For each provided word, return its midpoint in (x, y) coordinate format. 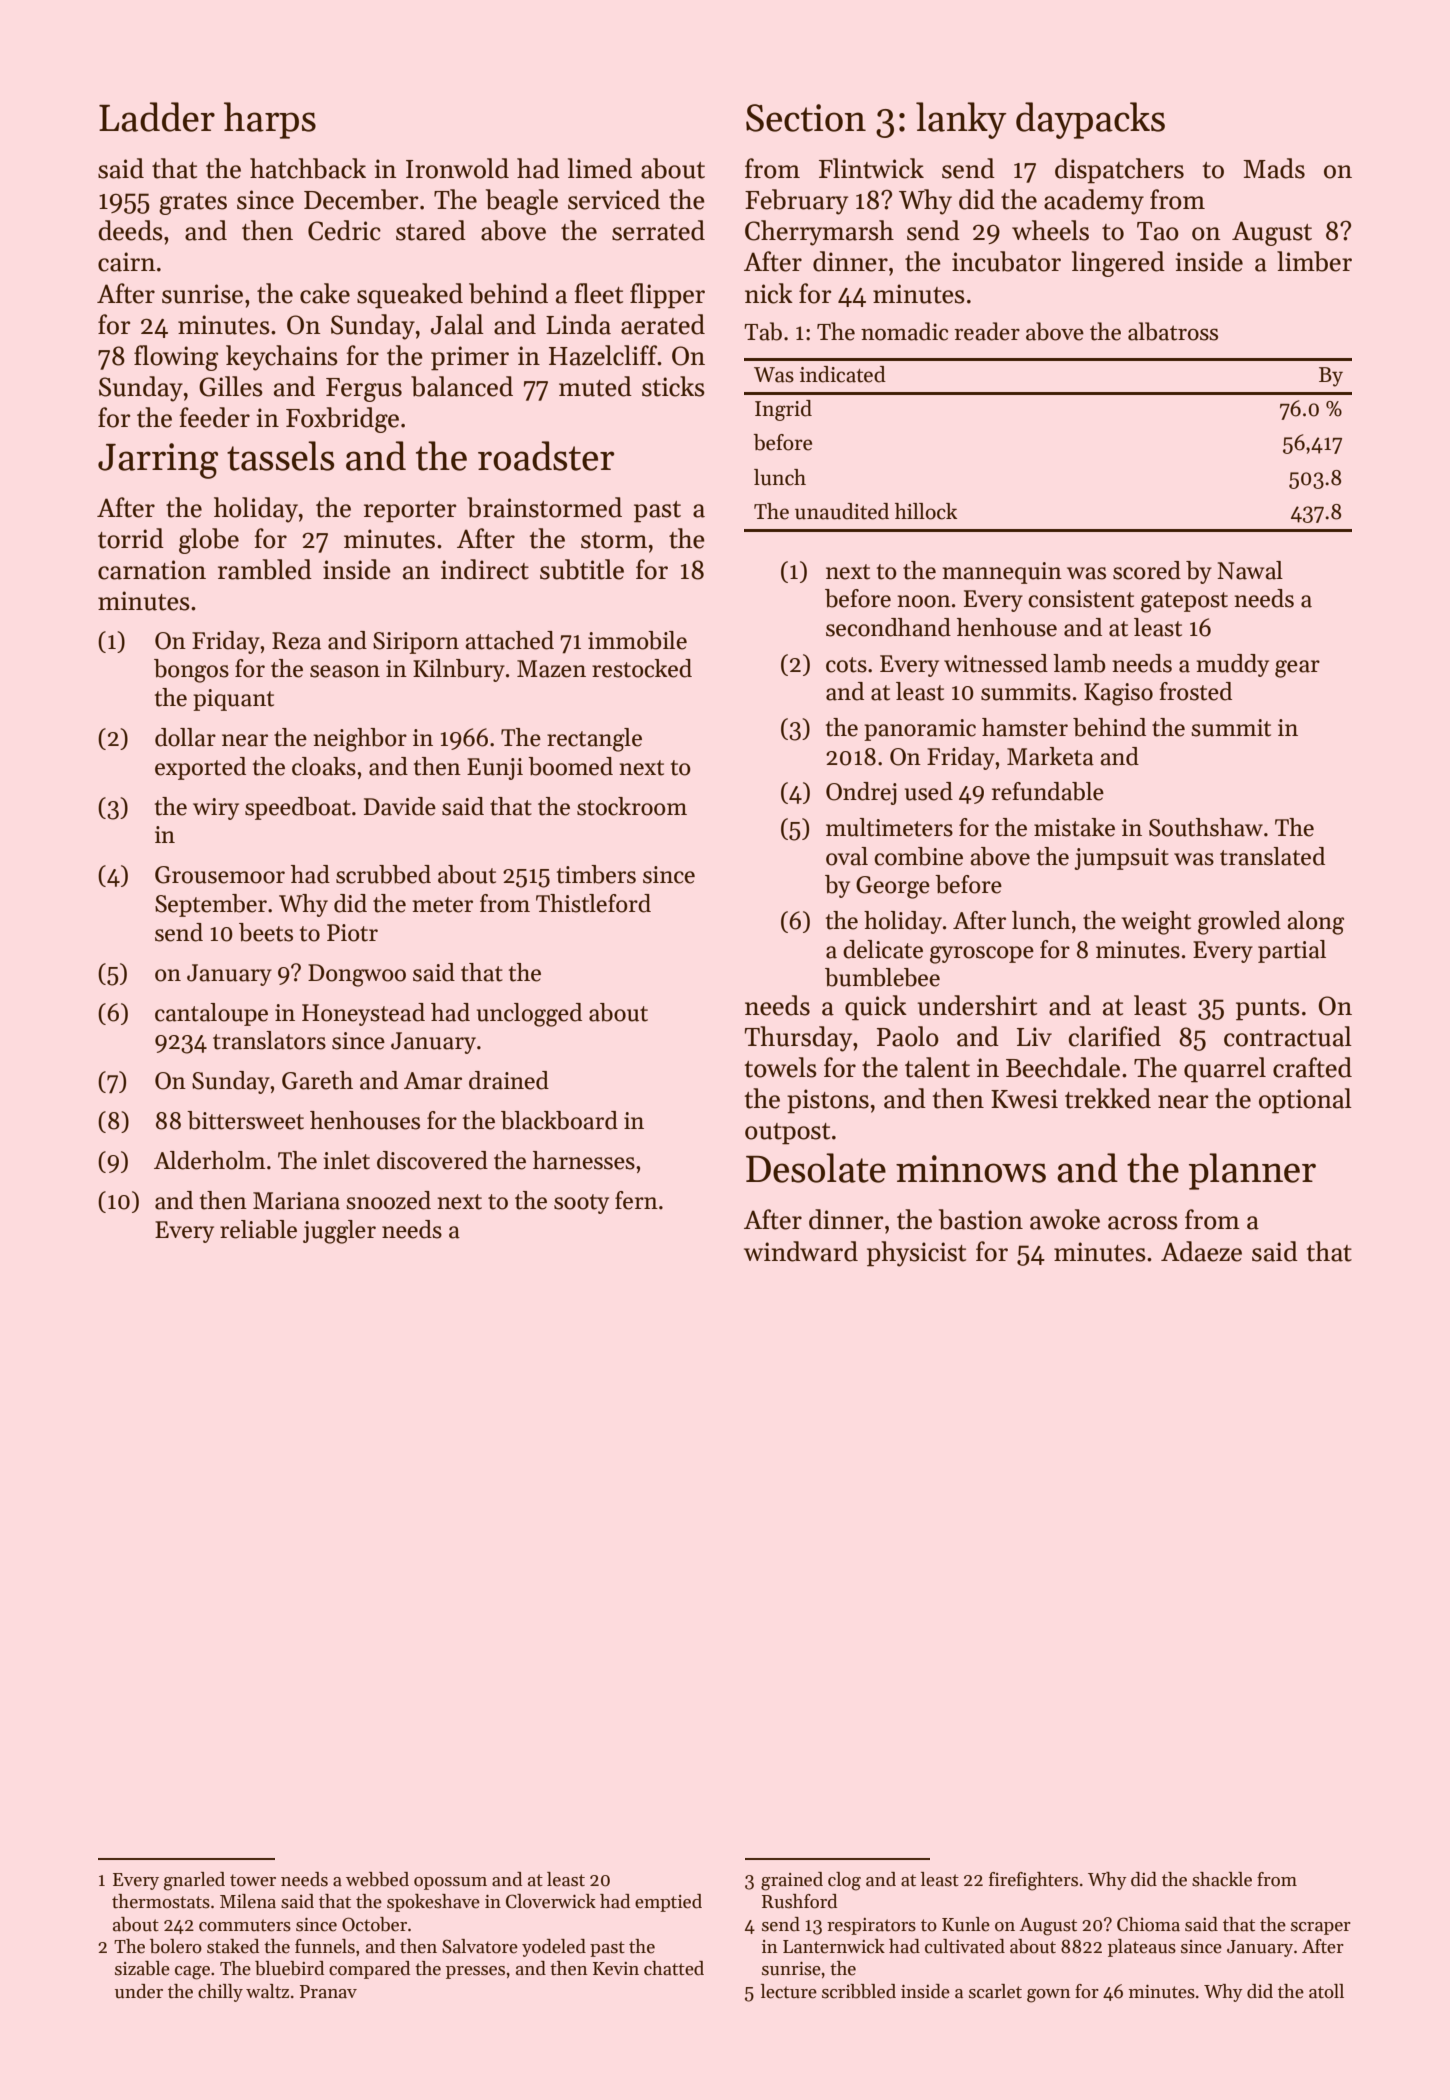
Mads (1274, 168)
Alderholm (209, 1160)
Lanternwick (834, 1946)
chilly (220, 1993)
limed (600, 168)
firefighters (1033, 1881)
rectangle (594, 740)
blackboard (559, 1120)
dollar (185, 737)
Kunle (966, 1924)
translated (1272, 856)
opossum (450, 1883)
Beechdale (1063, 1067)
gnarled (194, 1881)
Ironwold (457, 168)
